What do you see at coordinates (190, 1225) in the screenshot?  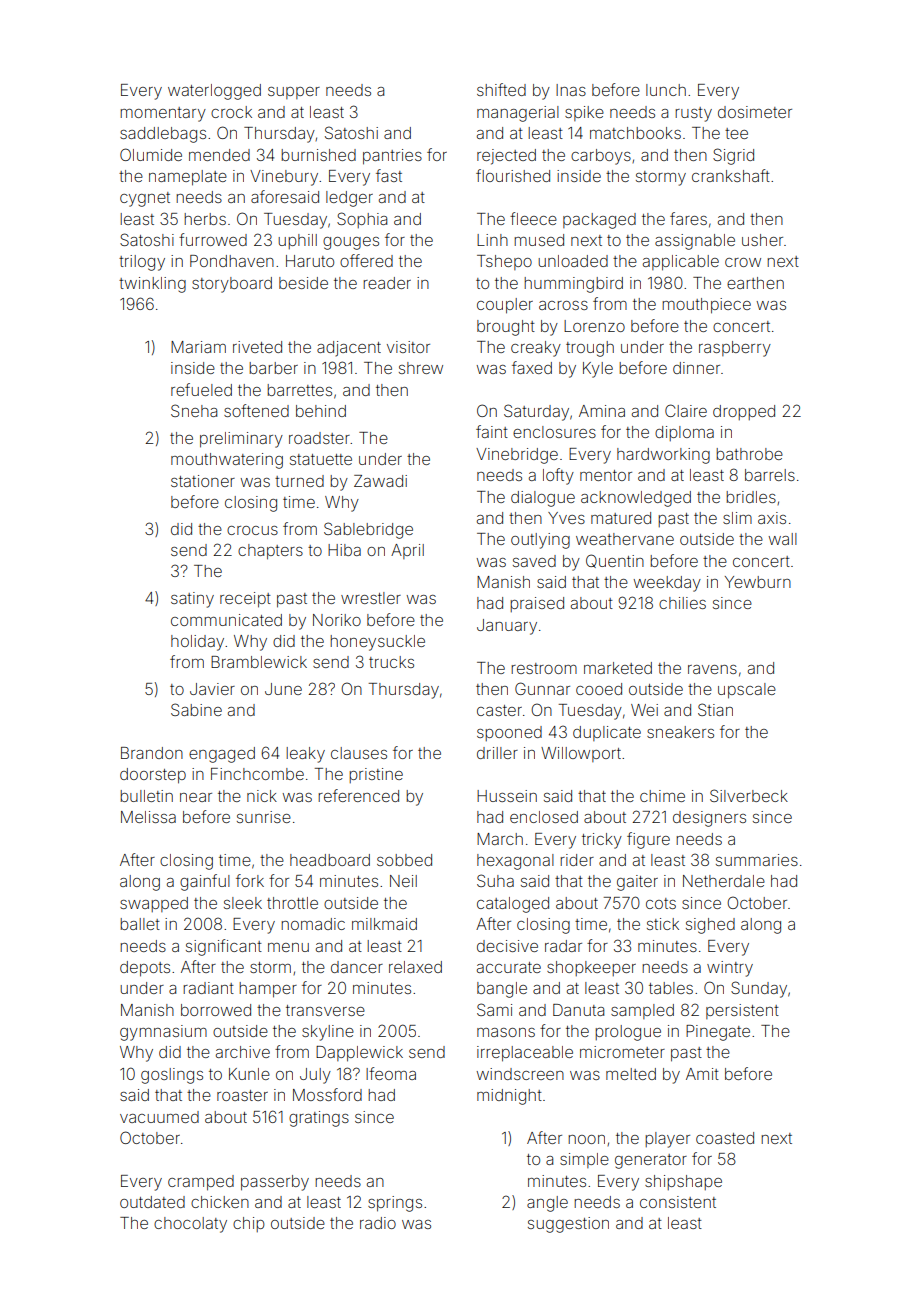 I see `chocolaty` at bounding box center [190, 1225].
